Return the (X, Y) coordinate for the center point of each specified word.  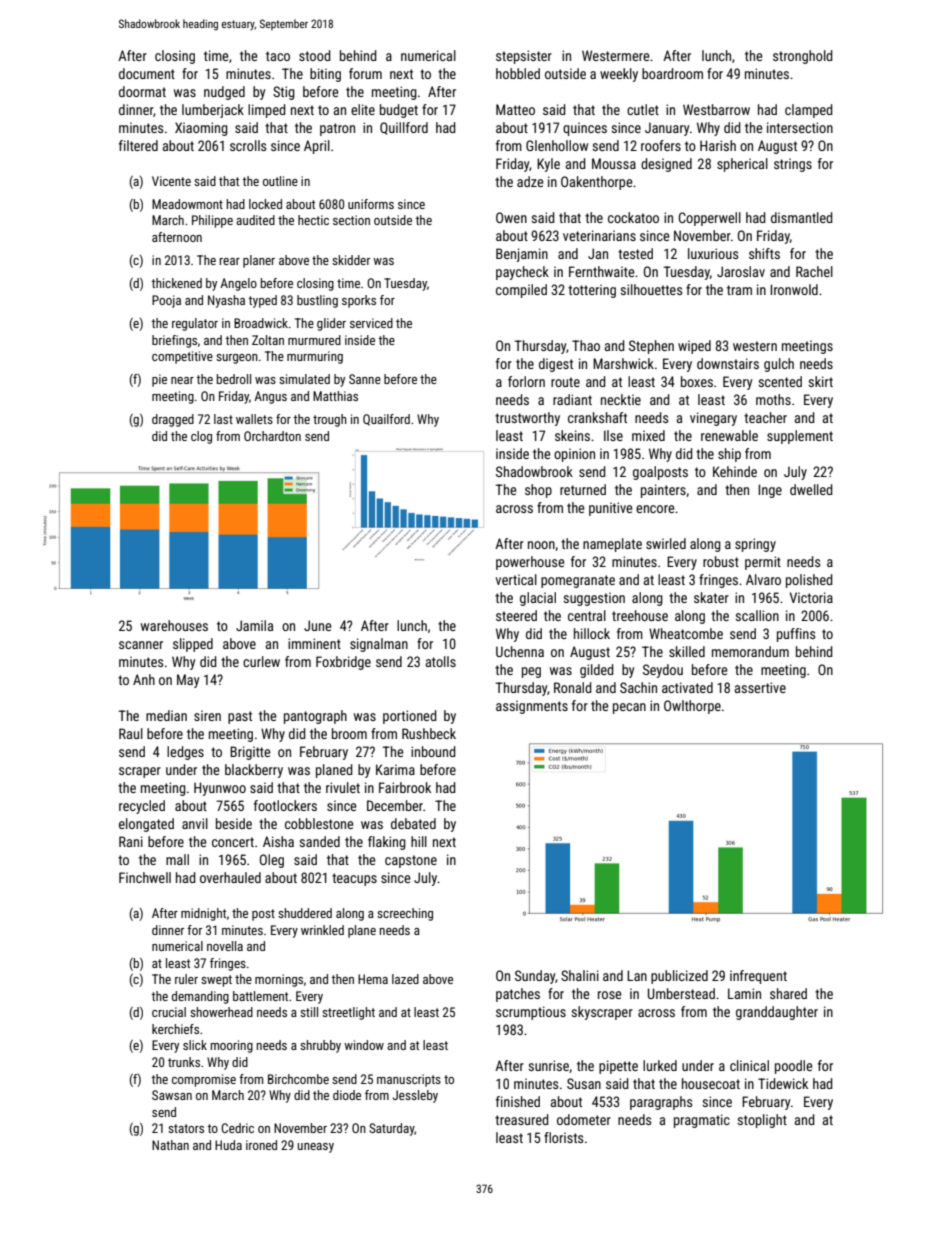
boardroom (672, 73)
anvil (195, 823)
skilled (687, 651)
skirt (820, 381)
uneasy (315, 1148)
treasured (522, 1119)
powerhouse (530, 563)
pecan (629, 708)
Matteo (515, 109)
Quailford (386, 420)
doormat (142, 91)
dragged (173, 420)
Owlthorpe (692, 707)
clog (201, 437)
